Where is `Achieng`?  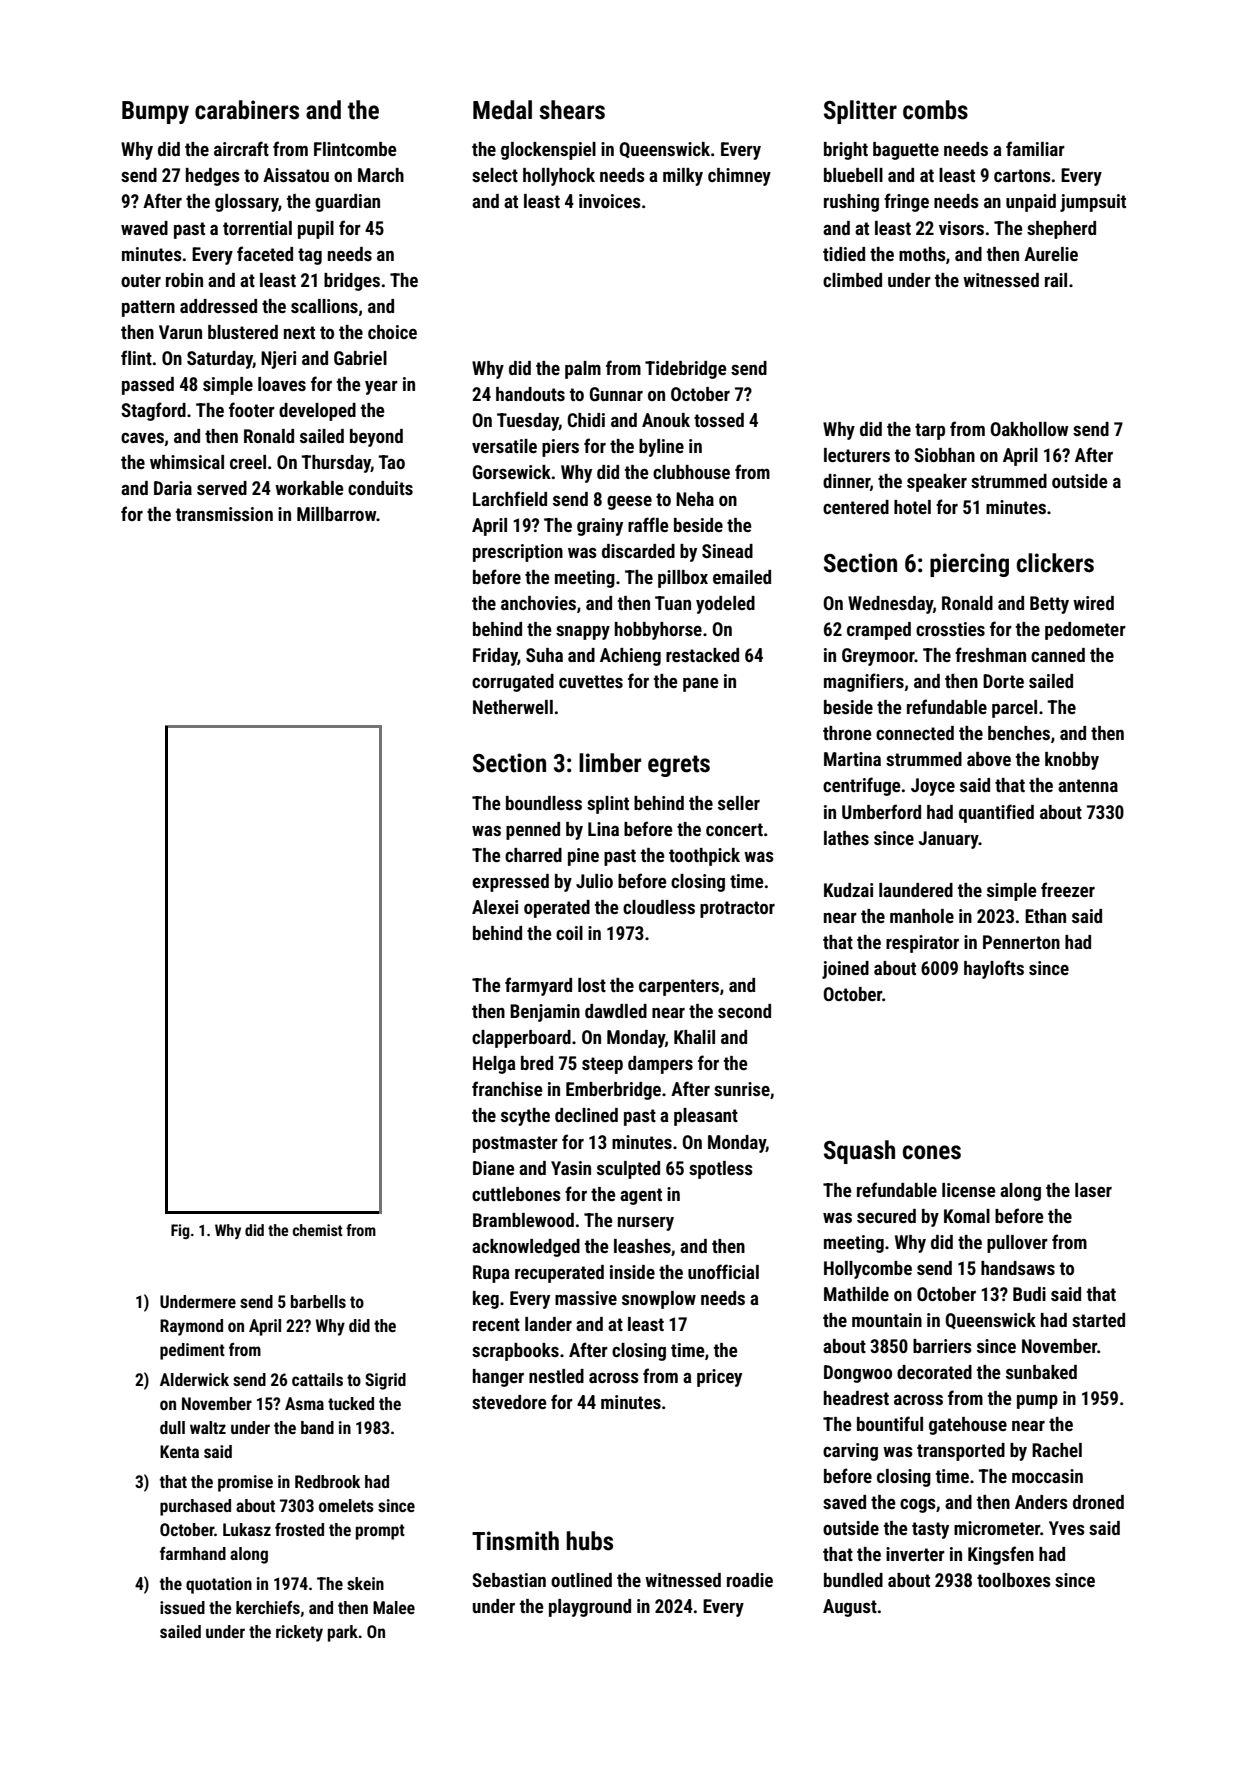 Achieng is located at coordinates (630, 657).
